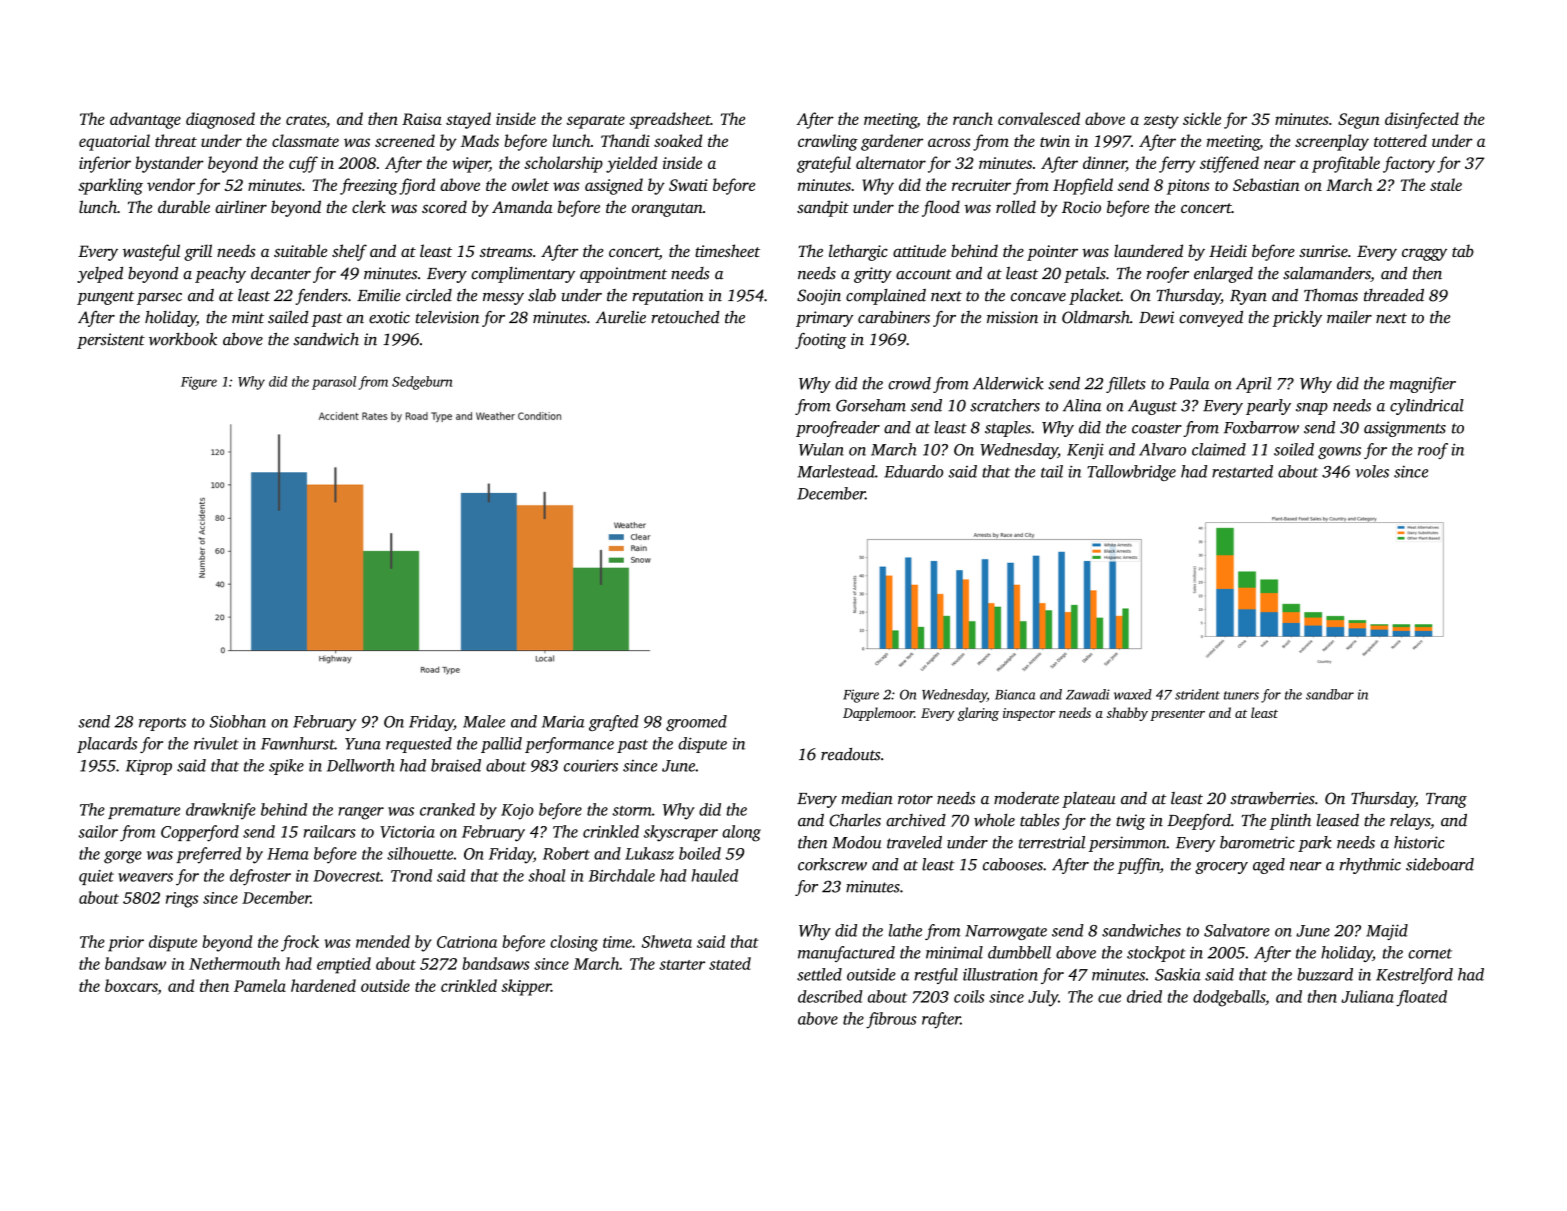  Describe the element at coordinates (1241, 695) in the page. I see `tuners` at that location.
